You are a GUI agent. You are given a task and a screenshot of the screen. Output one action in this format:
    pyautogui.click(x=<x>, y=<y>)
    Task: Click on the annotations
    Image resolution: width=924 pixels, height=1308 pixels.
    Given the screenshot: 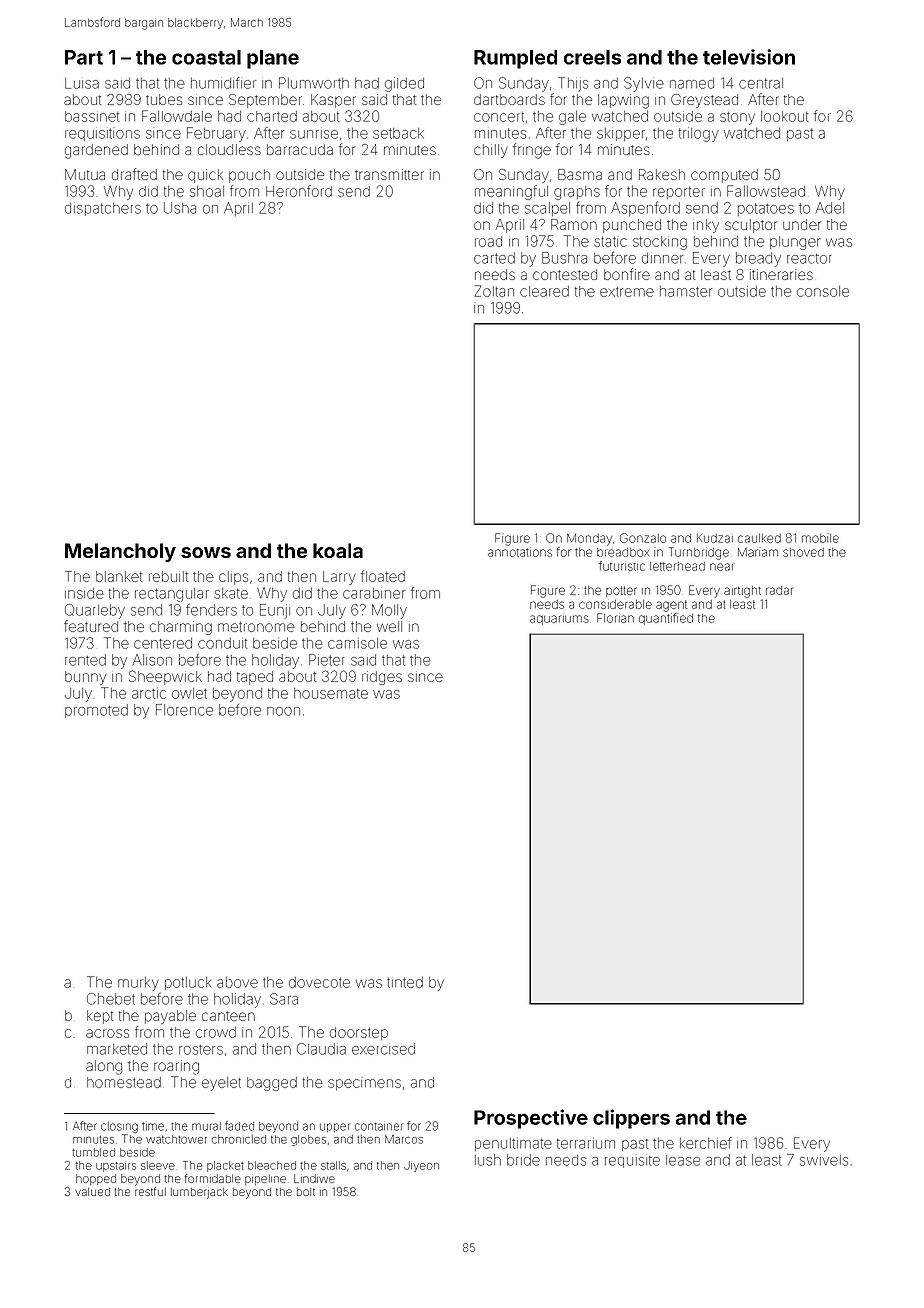 What is the action you would take?
    pyautogui.click(x=520, y=552)
